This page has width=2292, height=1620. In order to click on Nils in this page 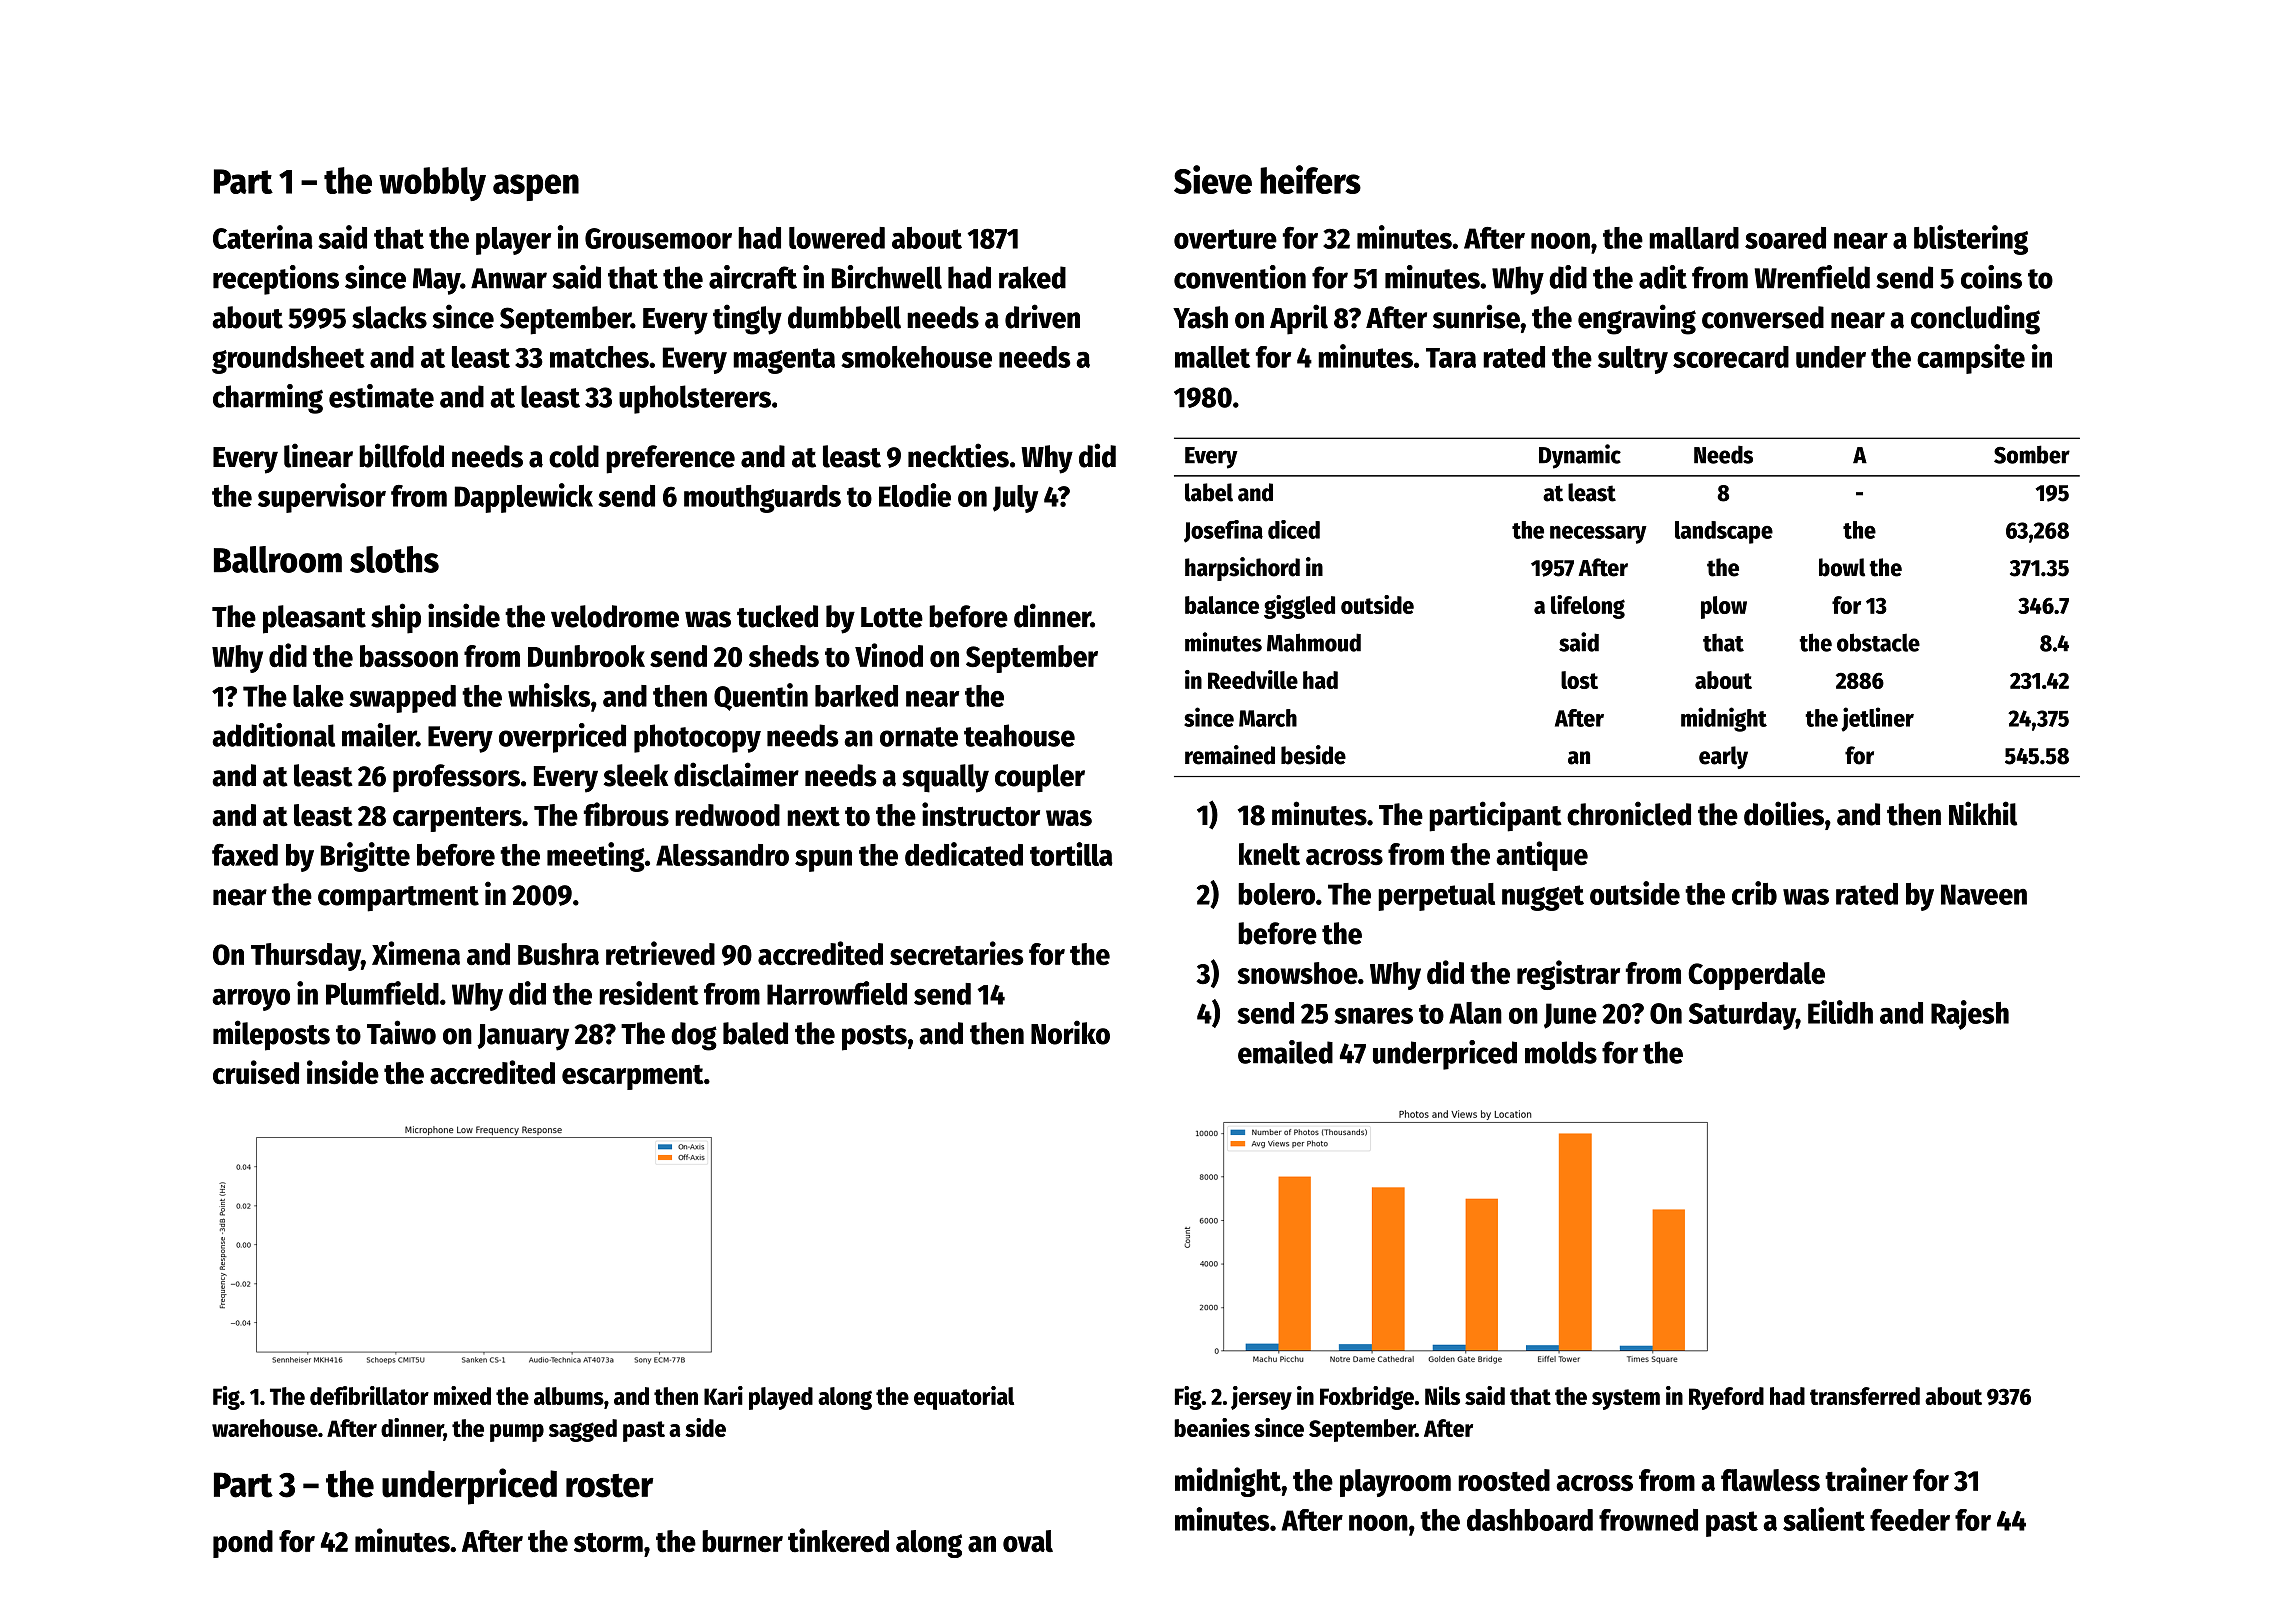, I will do `click(1442, 1395)`.
